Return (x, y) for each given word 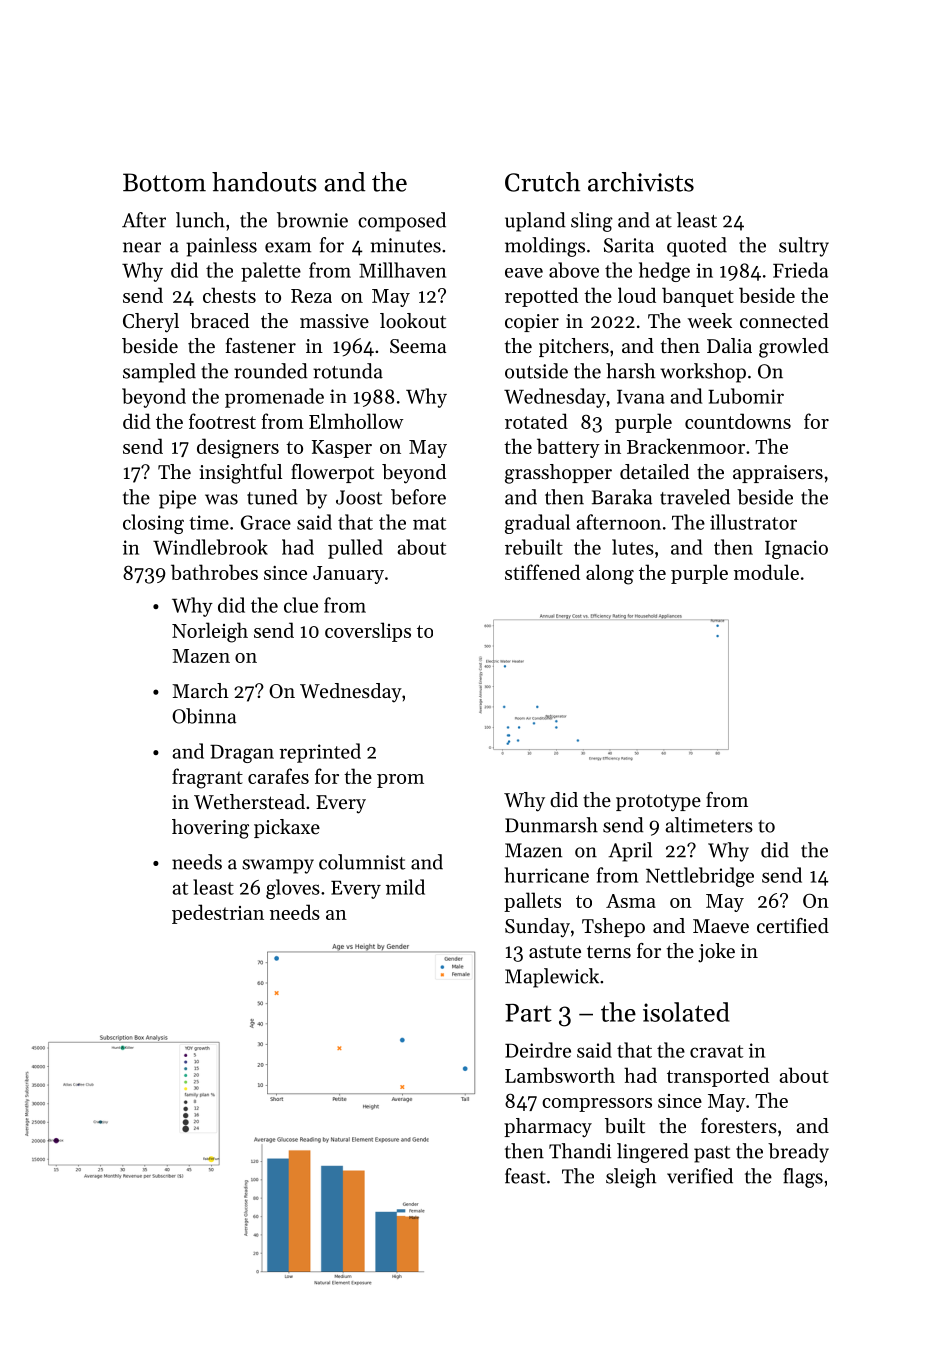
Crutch (542, 182)
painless (221, 247)
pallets (532, 902)
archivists (641, 182)
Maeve (721, 926)
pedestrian (218, 914)
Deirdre (538, 1050)
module (766, 572)
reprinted (320, 753)
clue (301, 605)
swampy (278, 866)
